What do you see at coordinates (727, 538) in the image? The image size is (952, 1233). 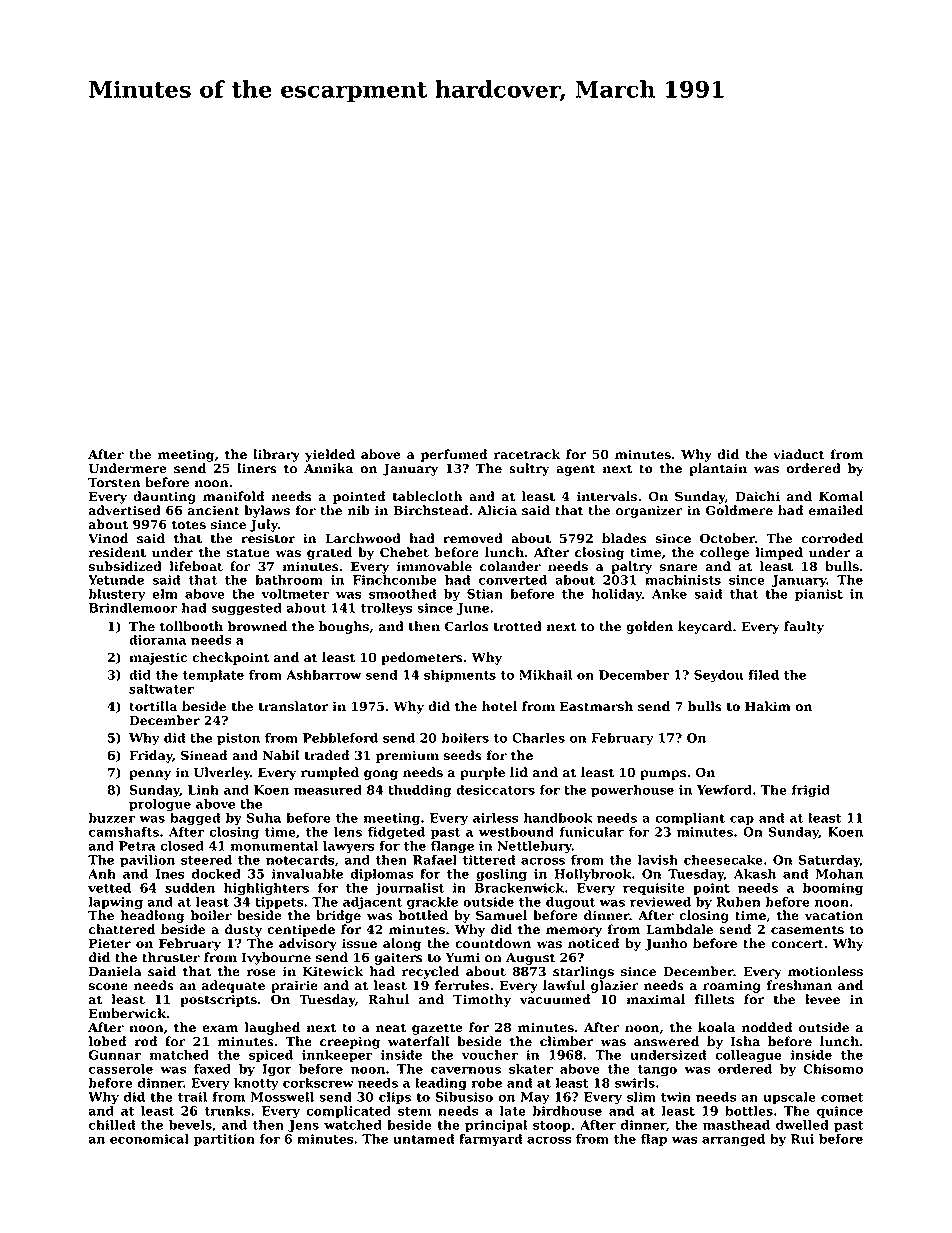 I see `October` at bounding box center [727, 538].
